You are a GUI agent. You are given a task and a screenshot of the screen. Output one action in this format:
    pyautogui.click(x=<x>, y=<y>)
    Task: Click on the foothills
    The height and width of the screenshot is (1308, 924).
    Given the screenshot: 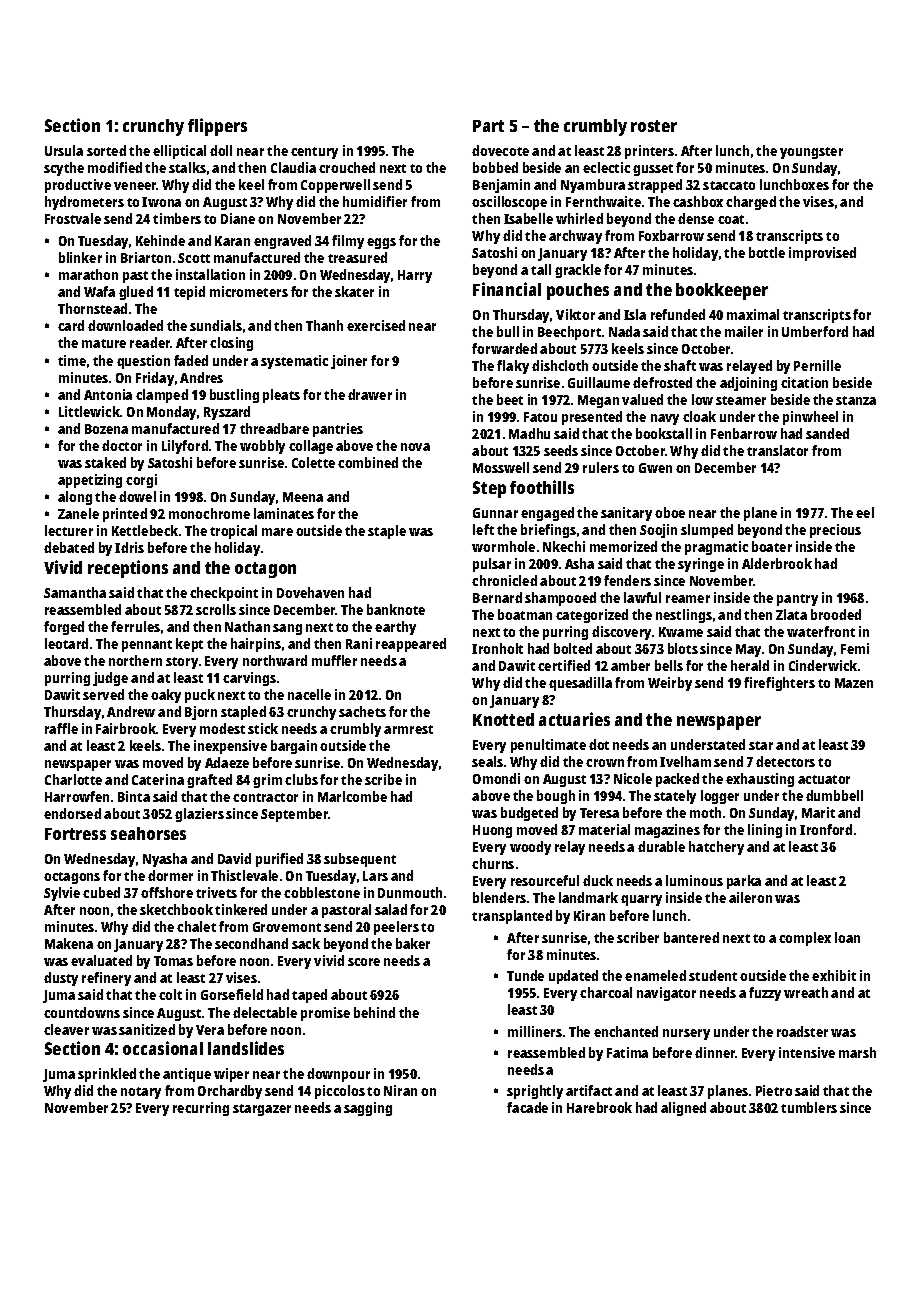 What is the action you would take?
    pyautogui.click(x=542, y=487)
